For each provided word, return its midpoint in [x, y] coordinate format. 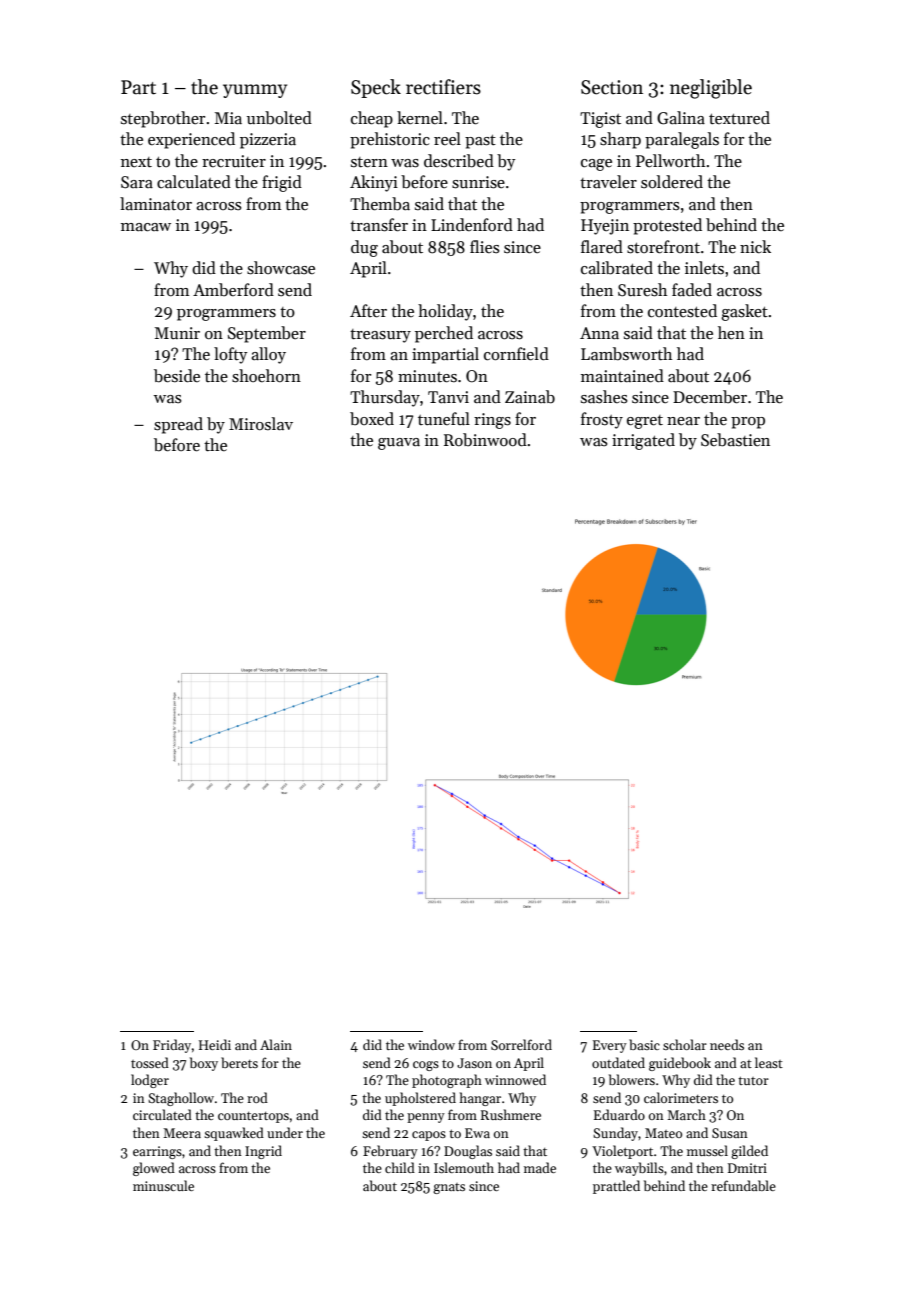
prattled [616, 1187]
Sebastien [735, 440]
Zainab [530, 397]
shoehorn [266, 376]
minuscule [163, 1185]
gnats [449, 1188]
